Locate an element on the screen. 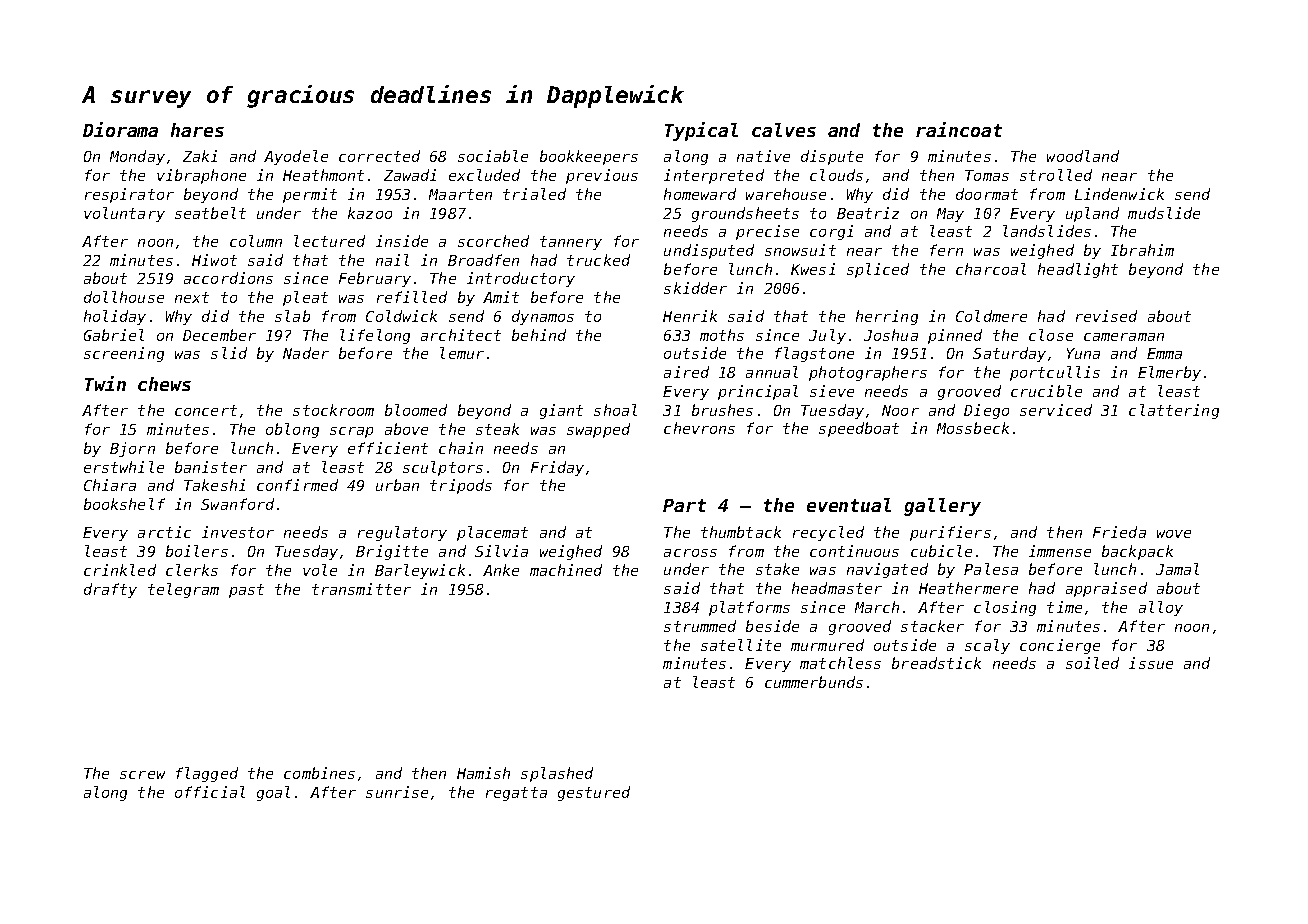  holiday is located at coordinates (115, 317).
